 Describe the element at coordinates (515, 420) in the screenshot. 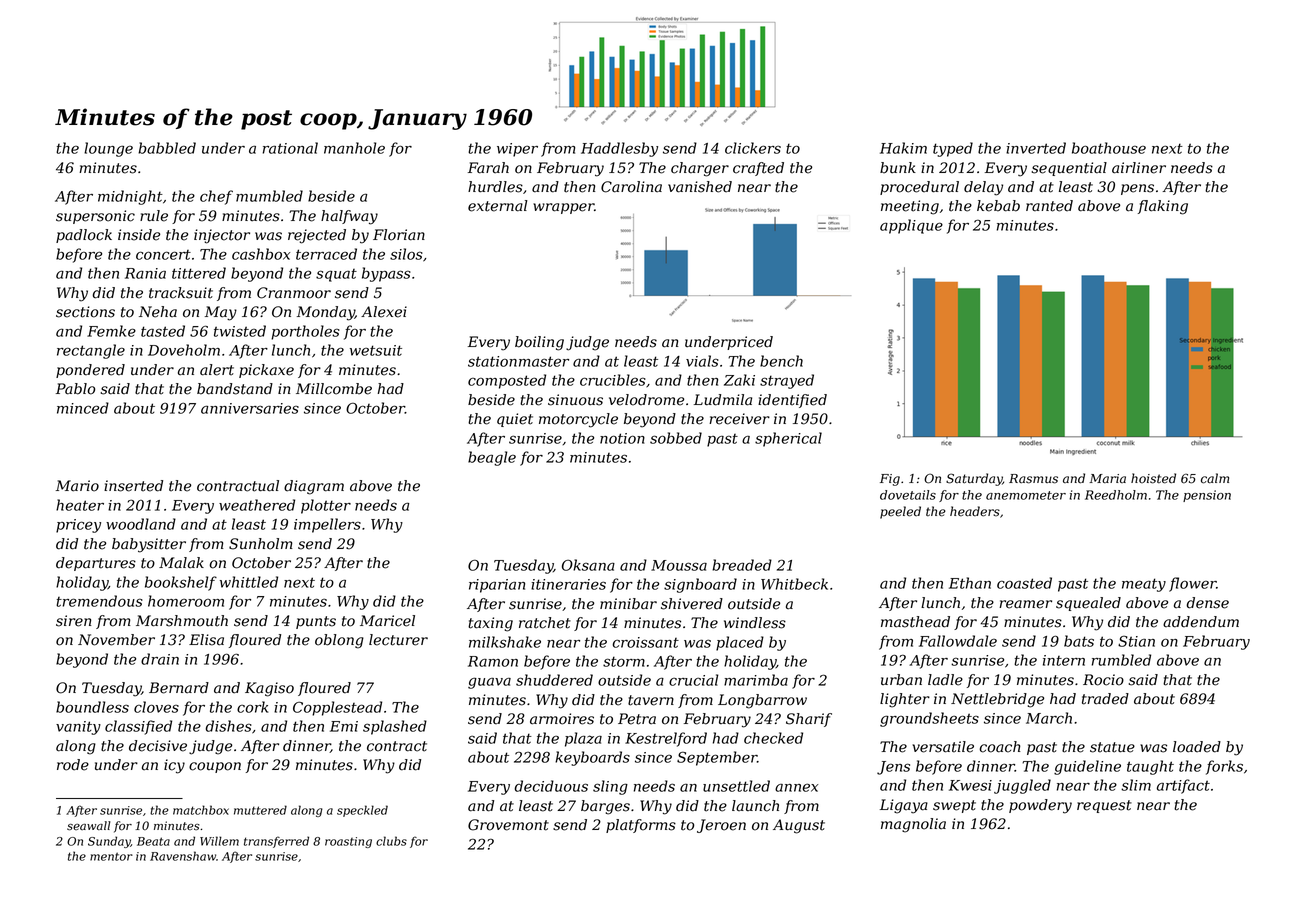

I see `quiet` at that location.
